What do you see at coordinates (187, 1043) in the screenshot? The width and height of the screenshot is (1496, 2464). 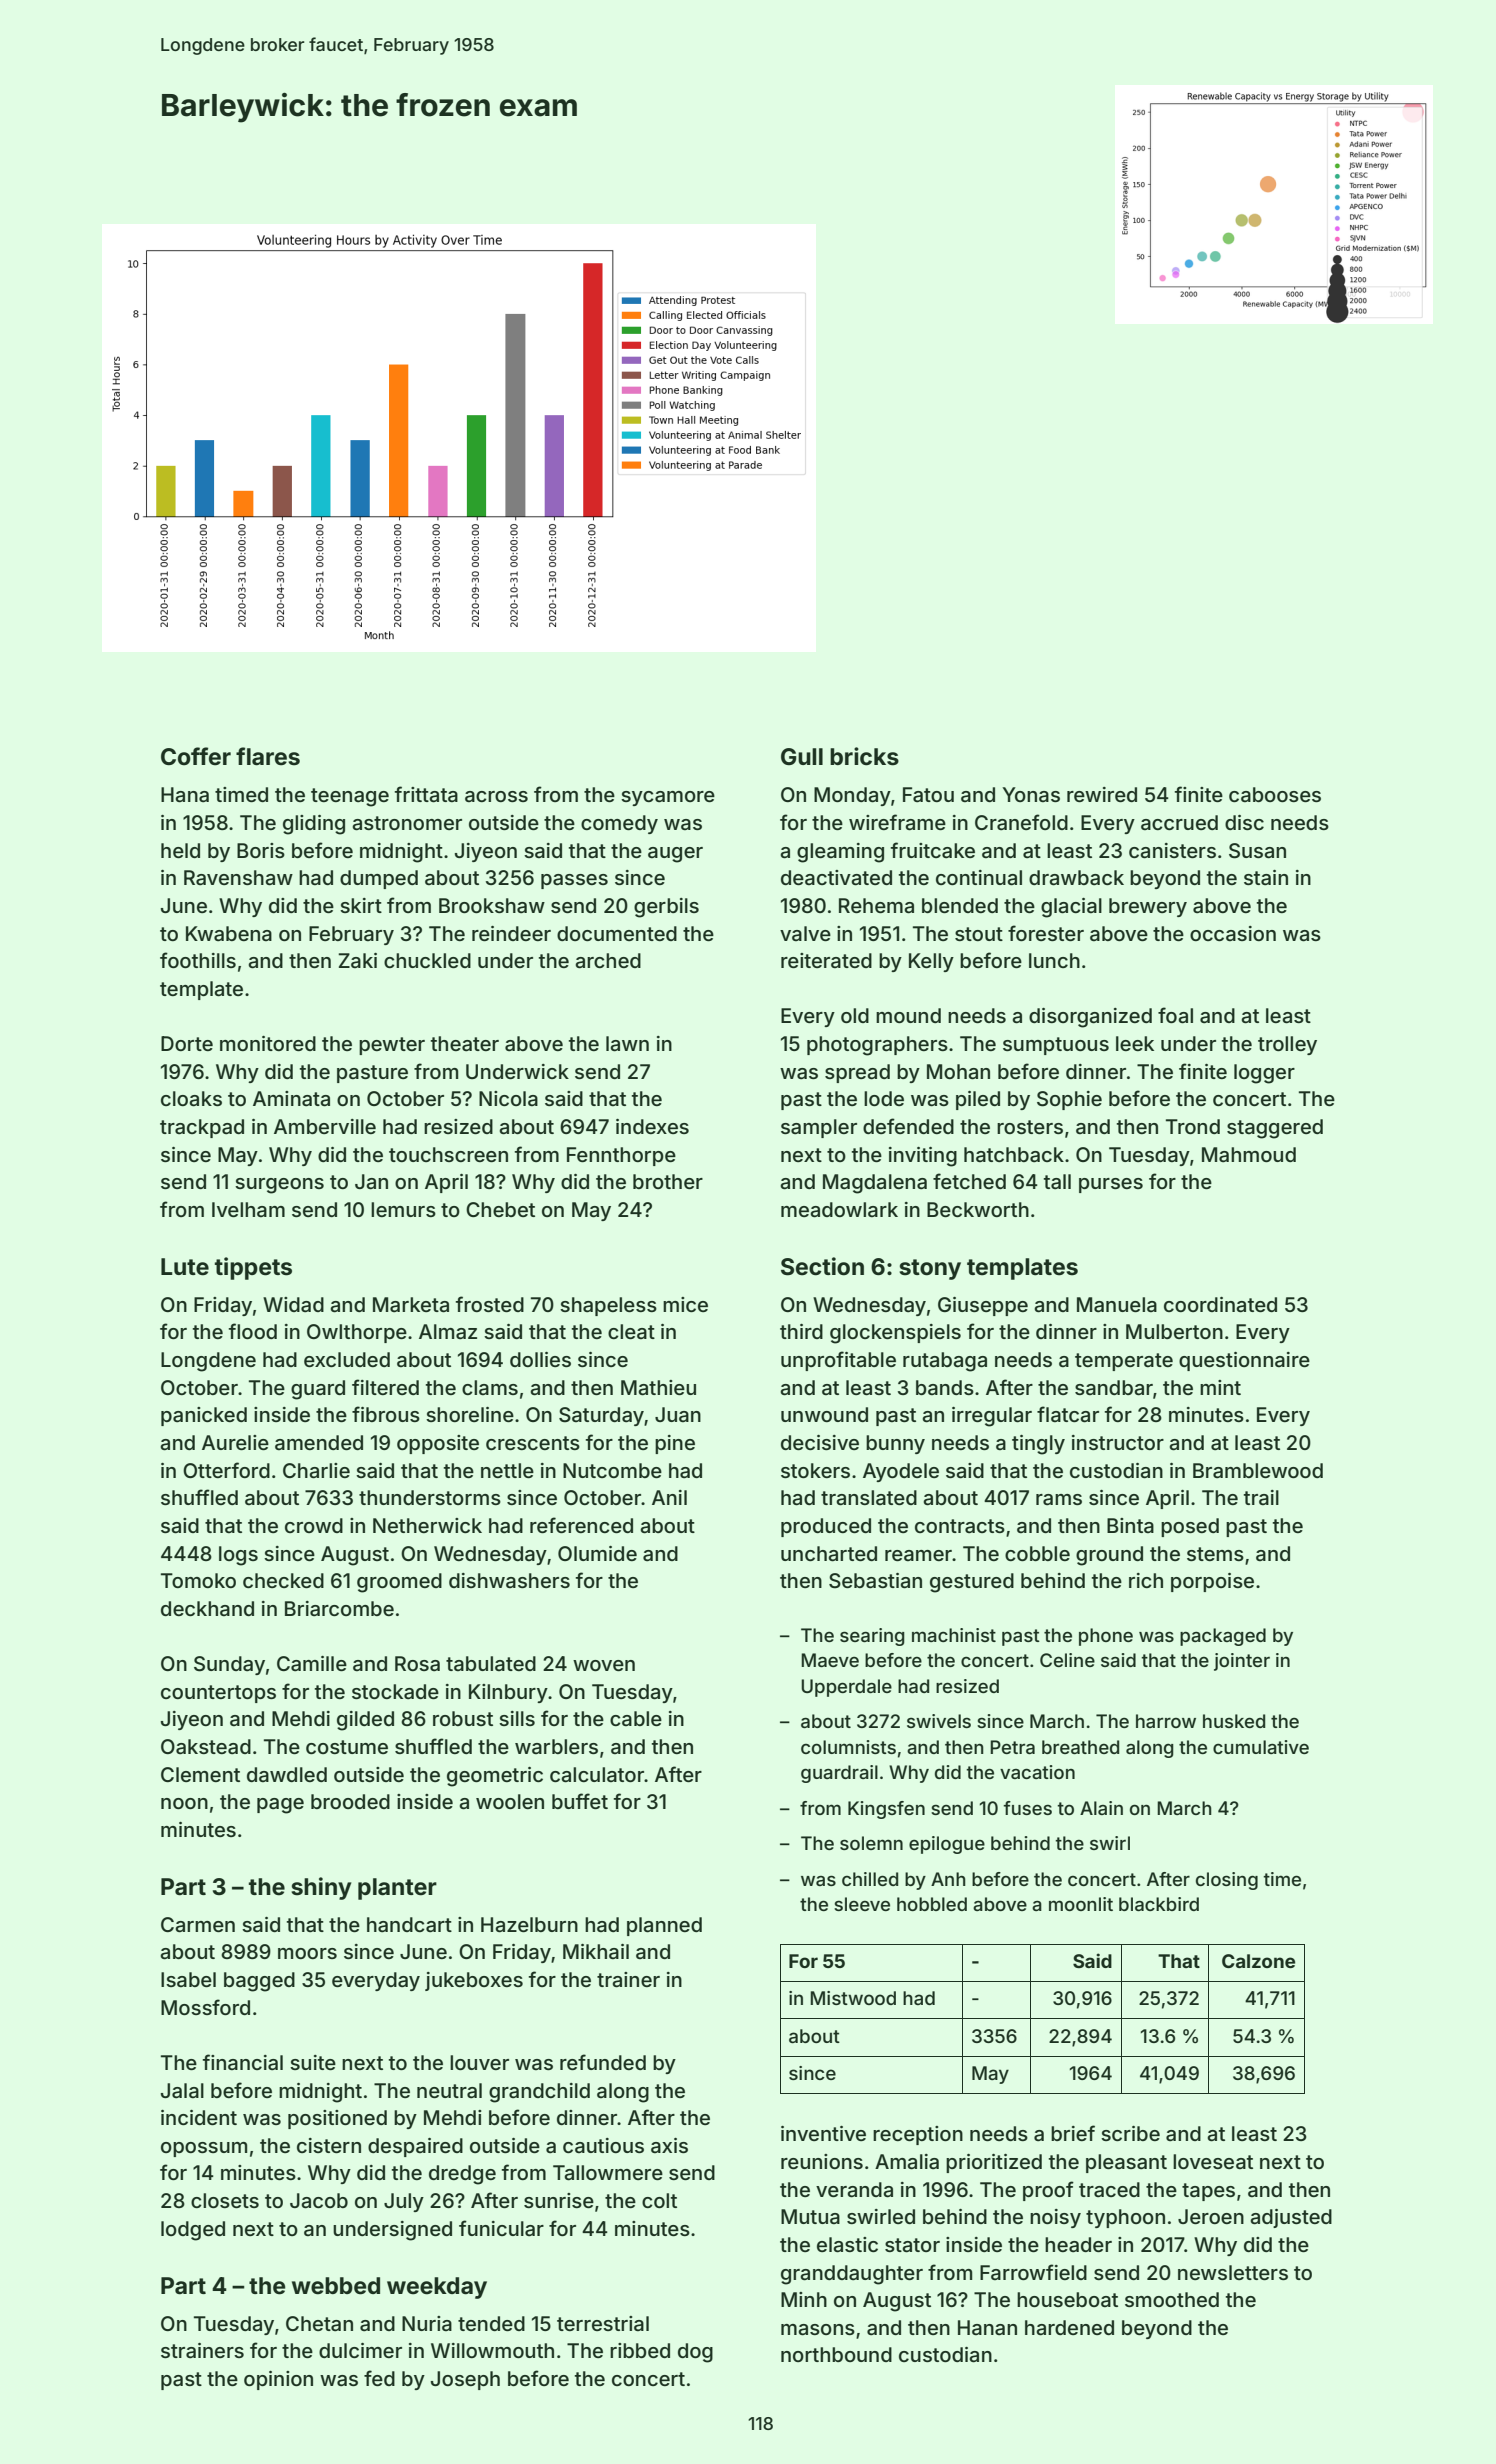 I see `Dorte` at bounding box center [187, 1043].
